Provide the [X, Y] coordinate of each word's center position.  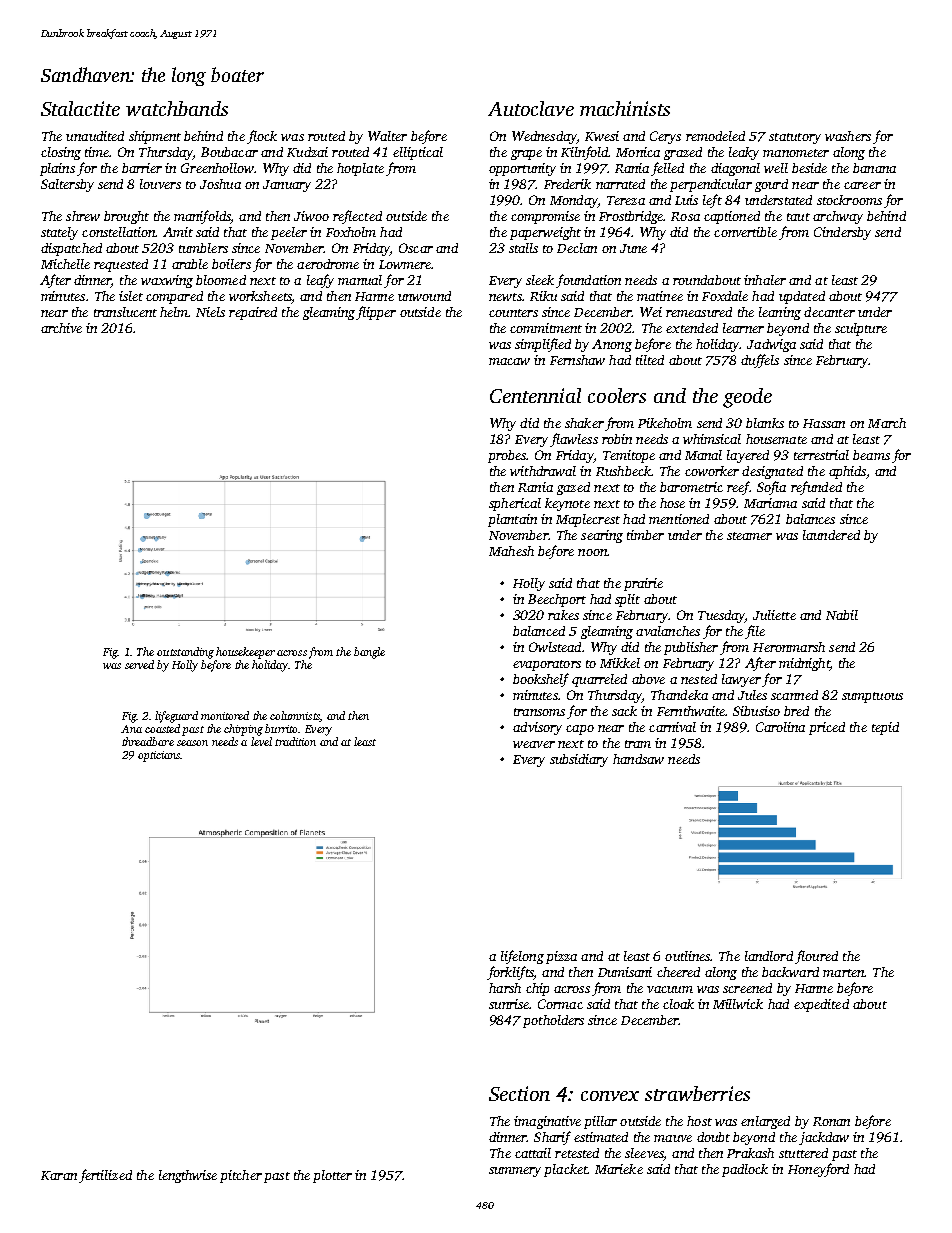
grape [526, 155]
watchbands [177, 108]
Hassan [824, 423]
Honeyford [818, 1170]
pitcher [241, 1176]
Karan [59, 1175]
